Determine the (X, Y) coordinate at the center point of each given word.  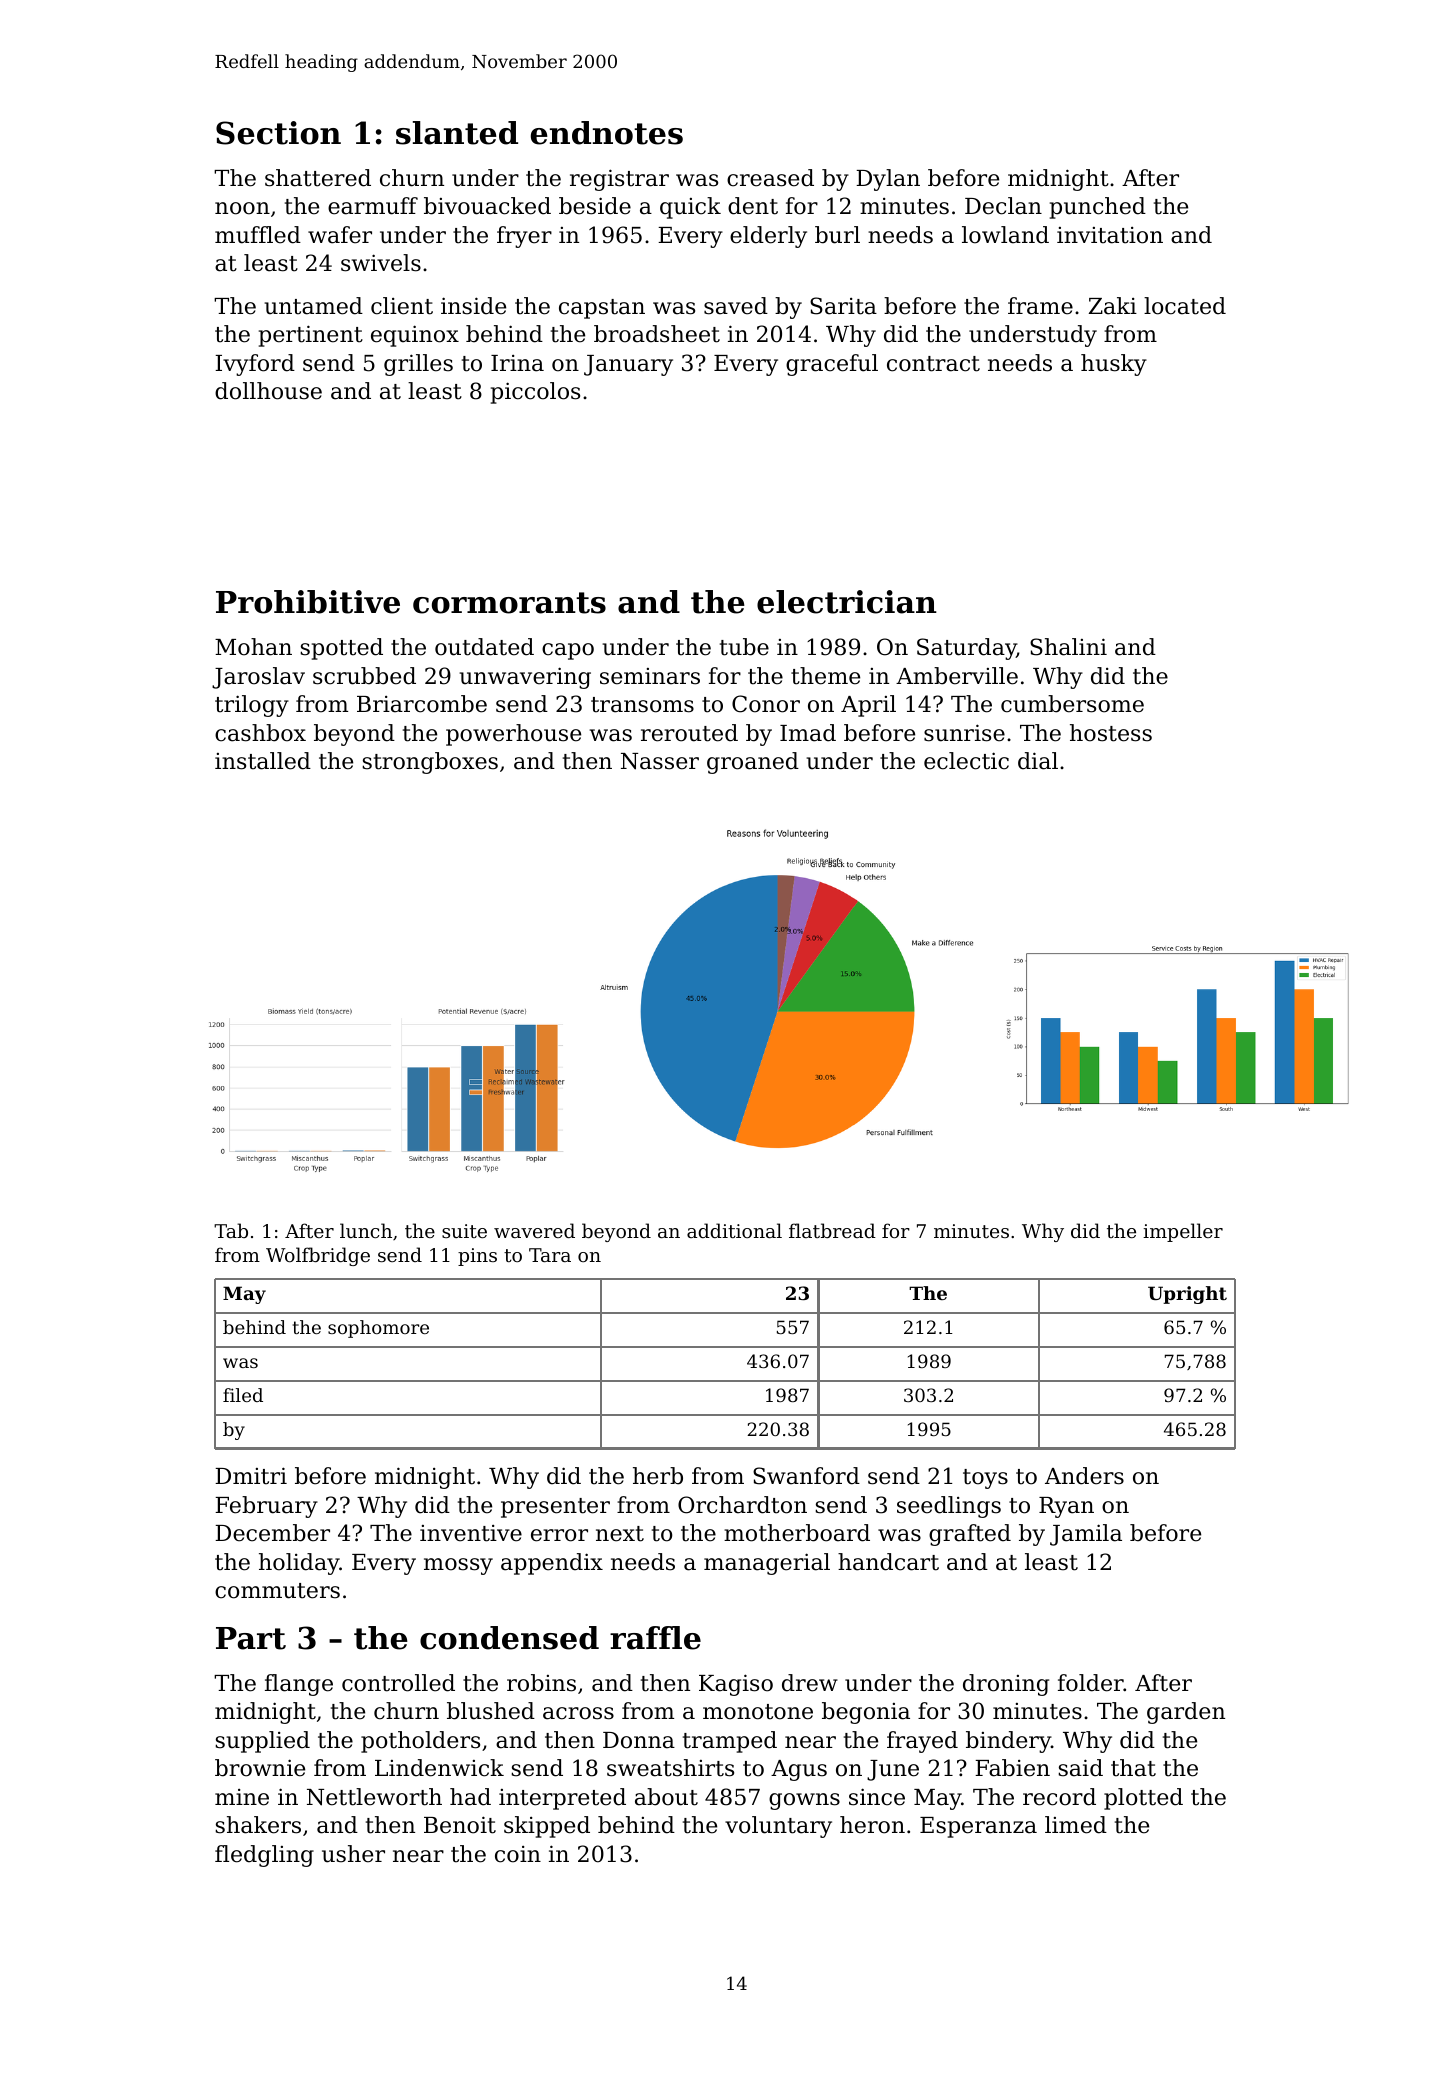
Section (278, 133)
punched (1098, 208)
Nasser (660, 761)
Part (251, 1638)
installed (263, 761)
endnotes (607, 133)
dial (1038, 761)
